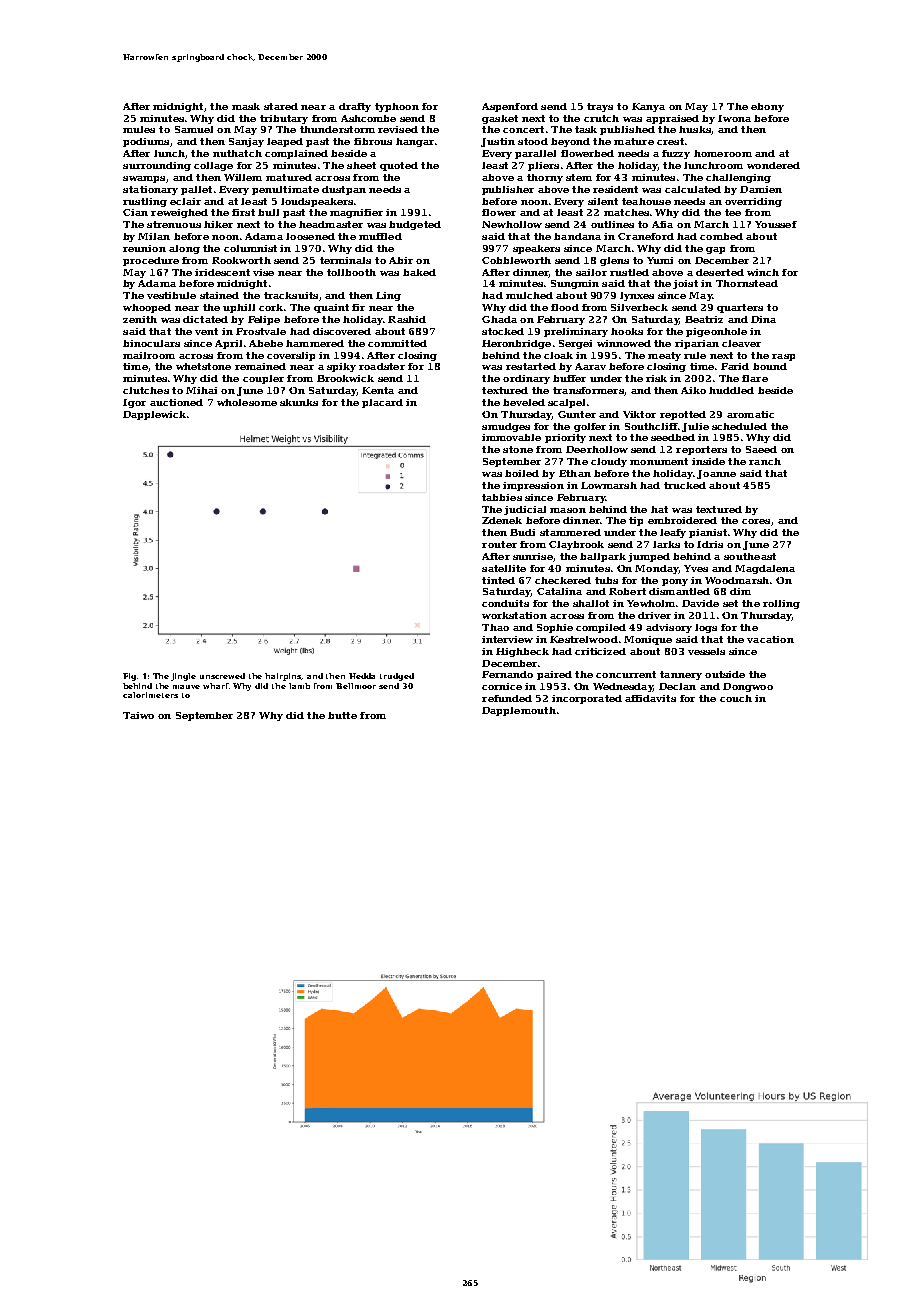 This page has height=1308, width=924. Describe the element at coordinates (740, 591) in the page. I see `dim` at that location.
